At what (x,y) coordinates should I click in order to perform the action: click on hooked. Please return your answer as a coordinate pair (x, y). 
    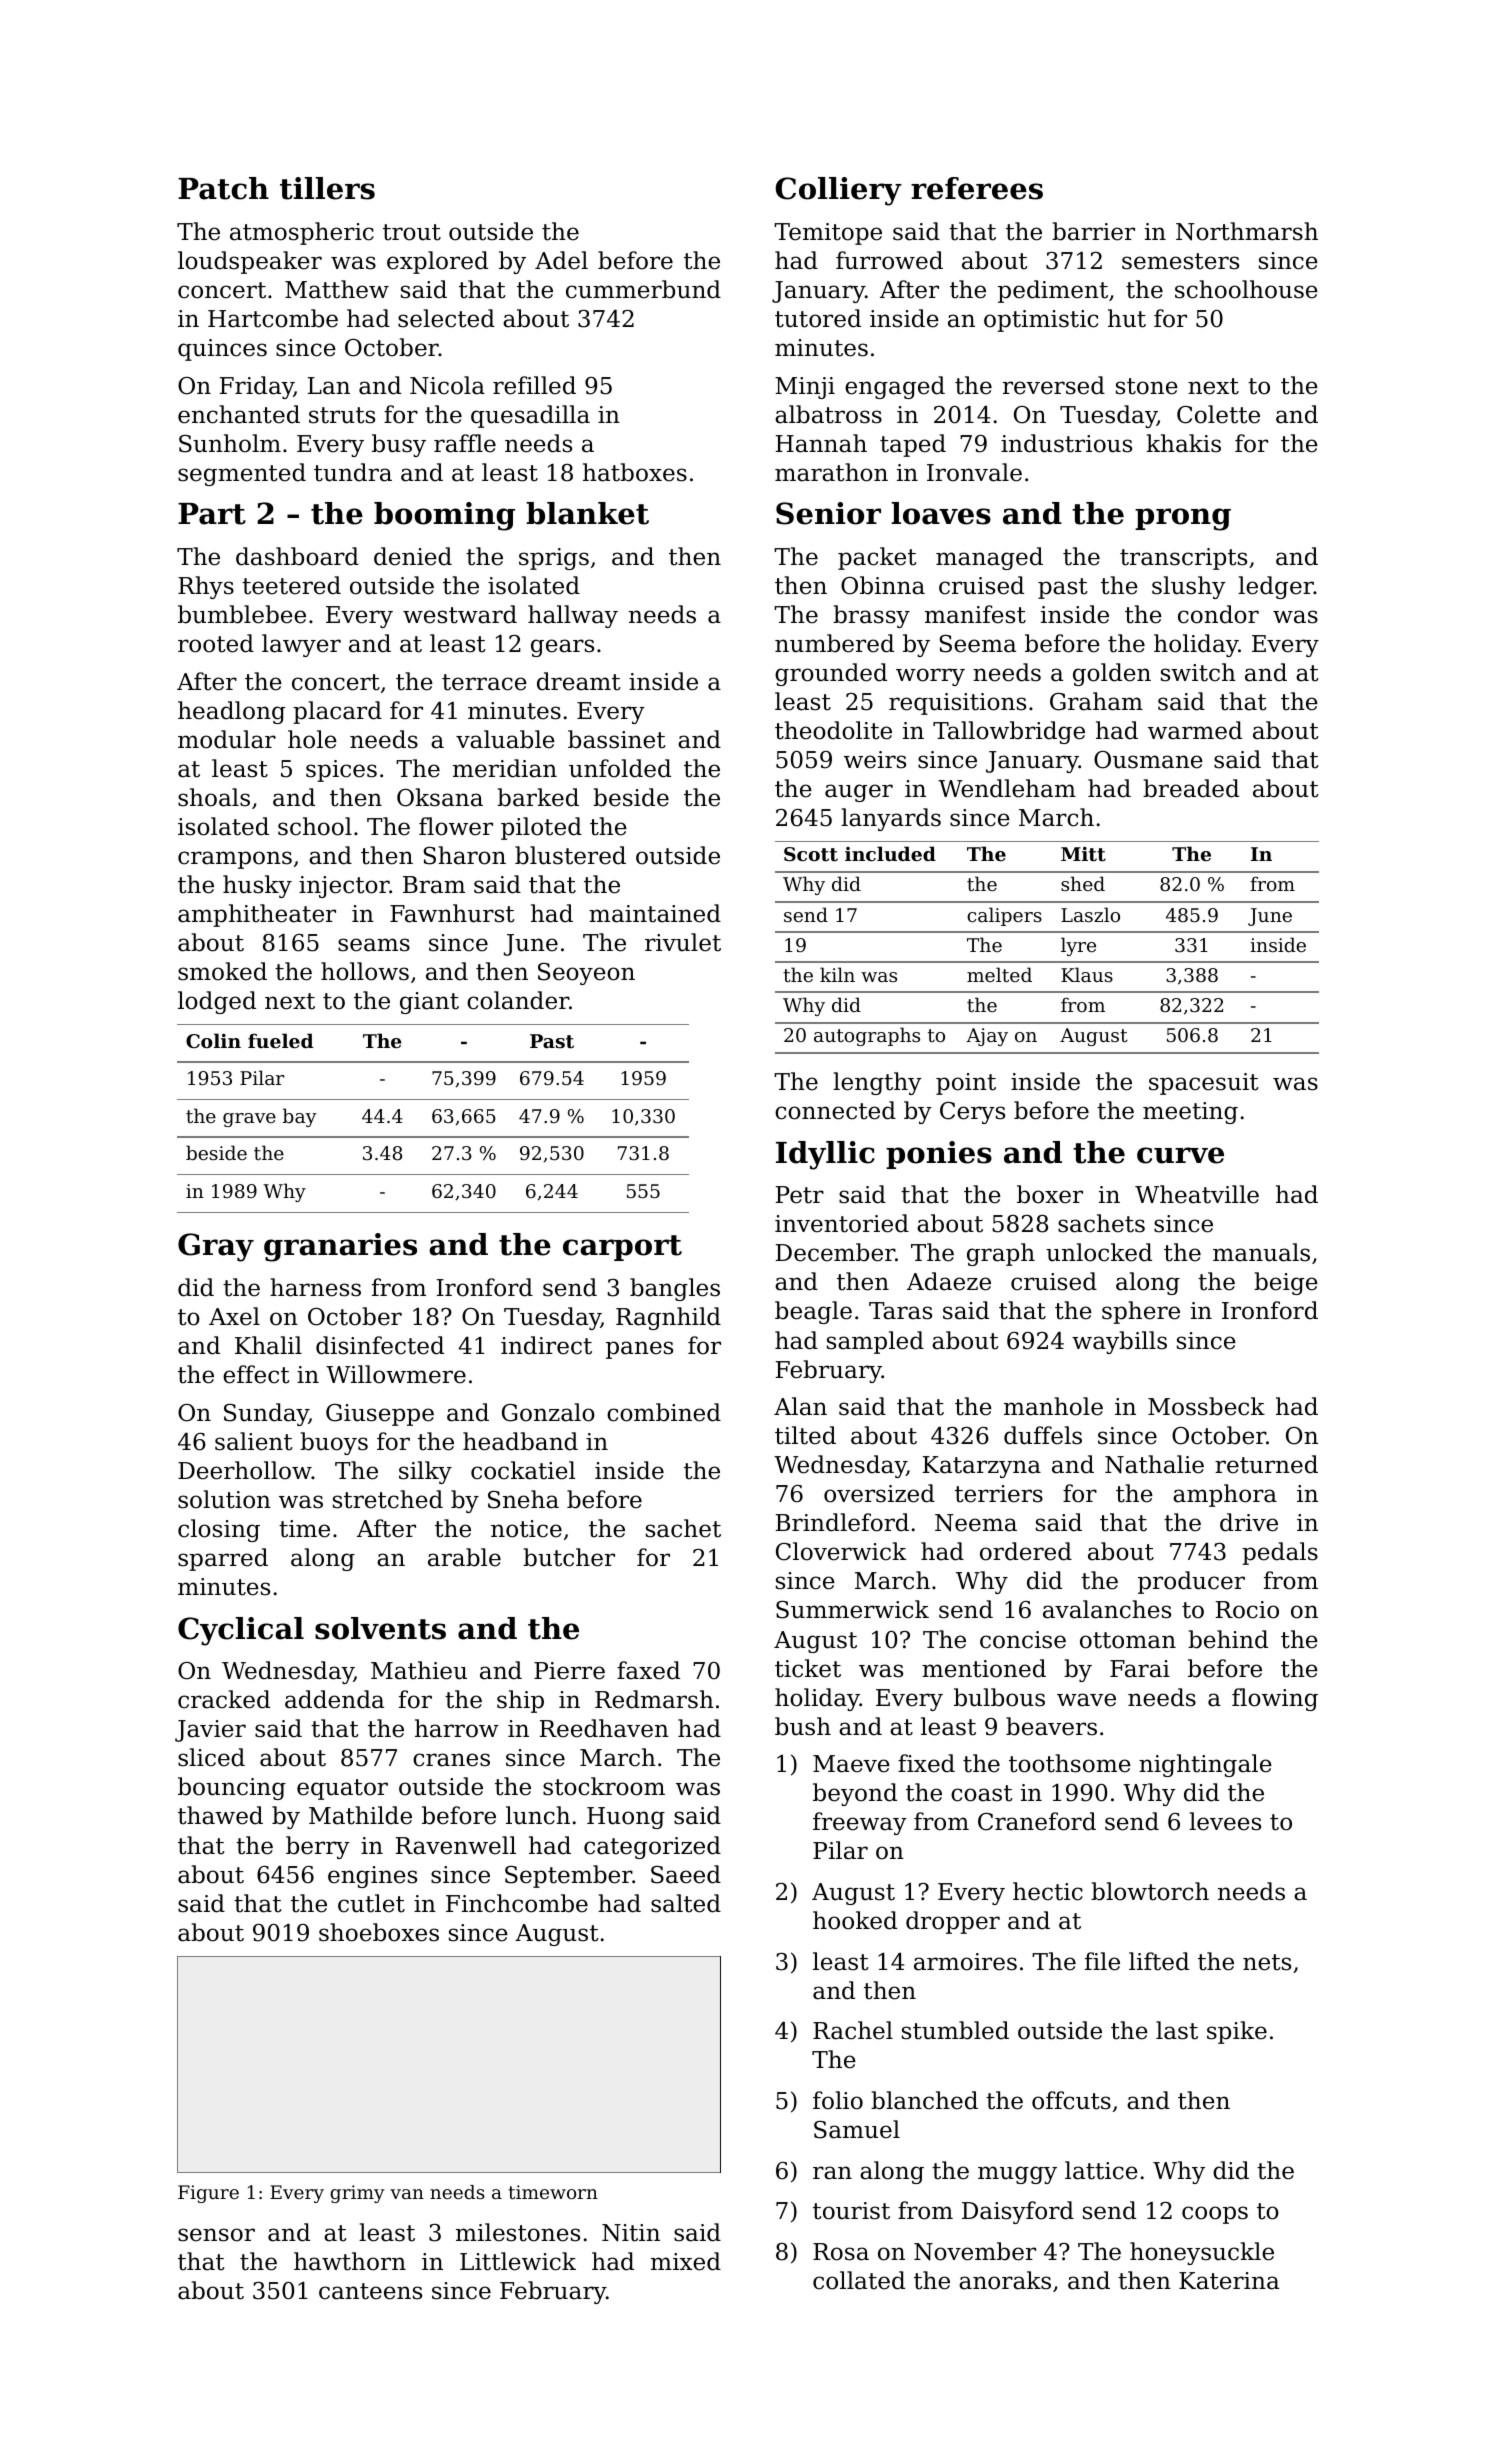
    Looking at the image, I should click on (855, 1920).
